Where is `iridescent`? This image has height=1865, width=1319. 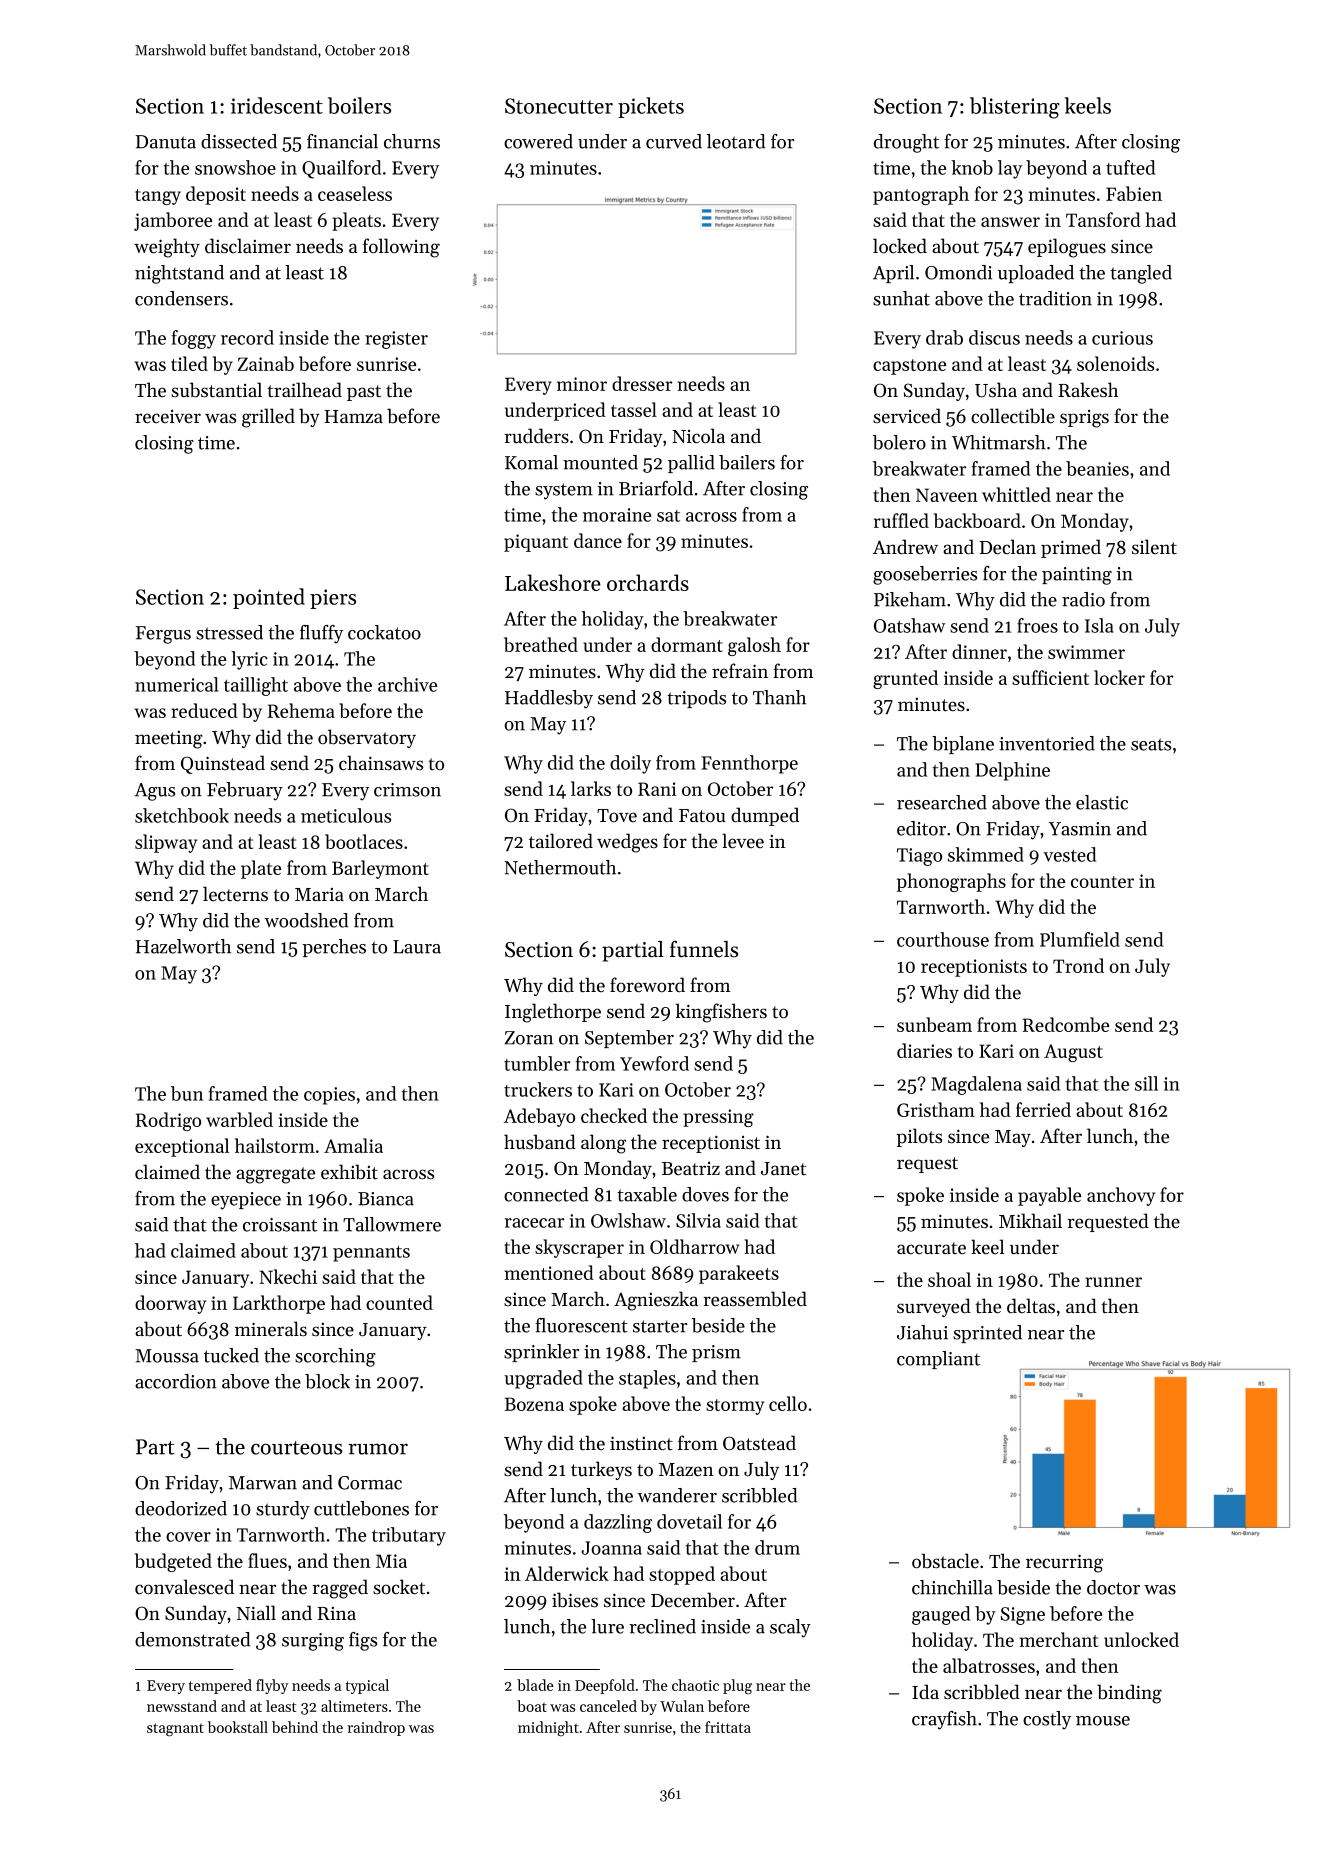 iridescent is located at coordinates (277, 105).
